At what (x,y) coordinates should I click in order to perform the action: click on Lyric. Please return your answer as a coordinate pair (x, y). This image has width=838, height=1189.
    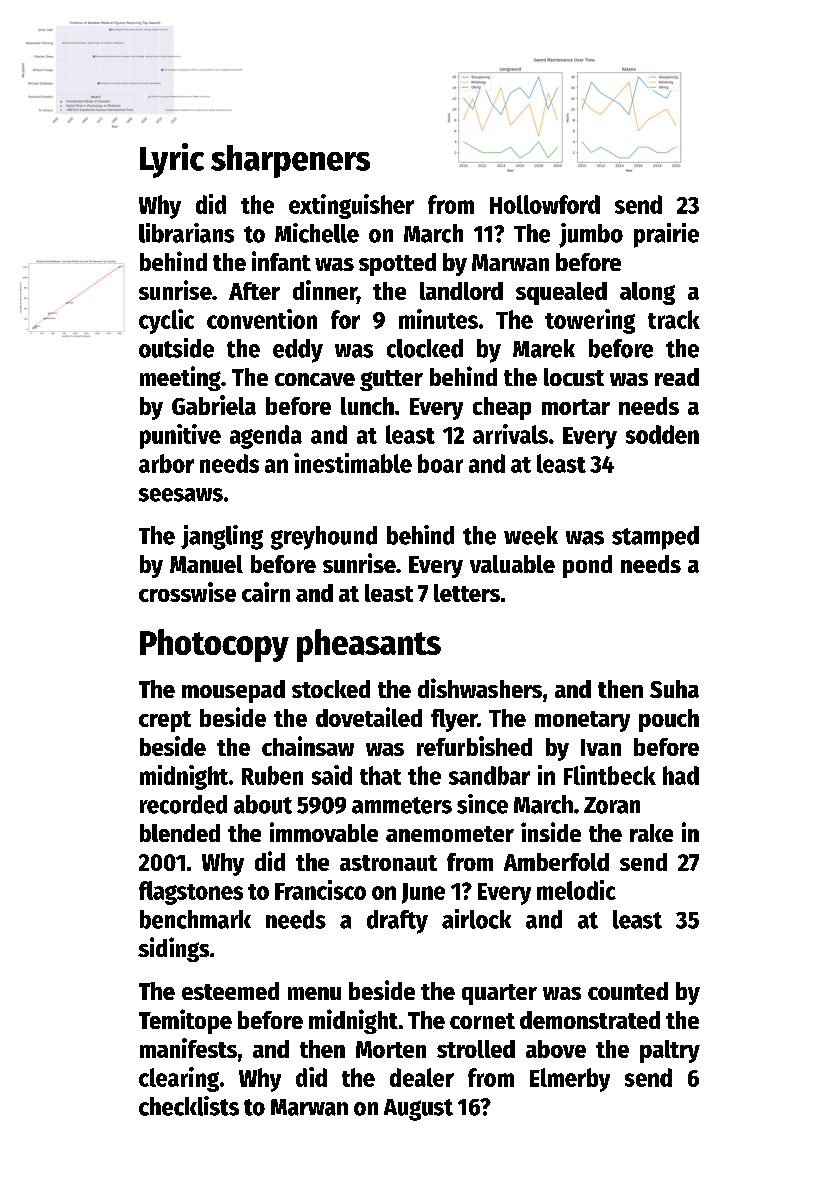
    Looking at the image, I should click on (172, 160).
